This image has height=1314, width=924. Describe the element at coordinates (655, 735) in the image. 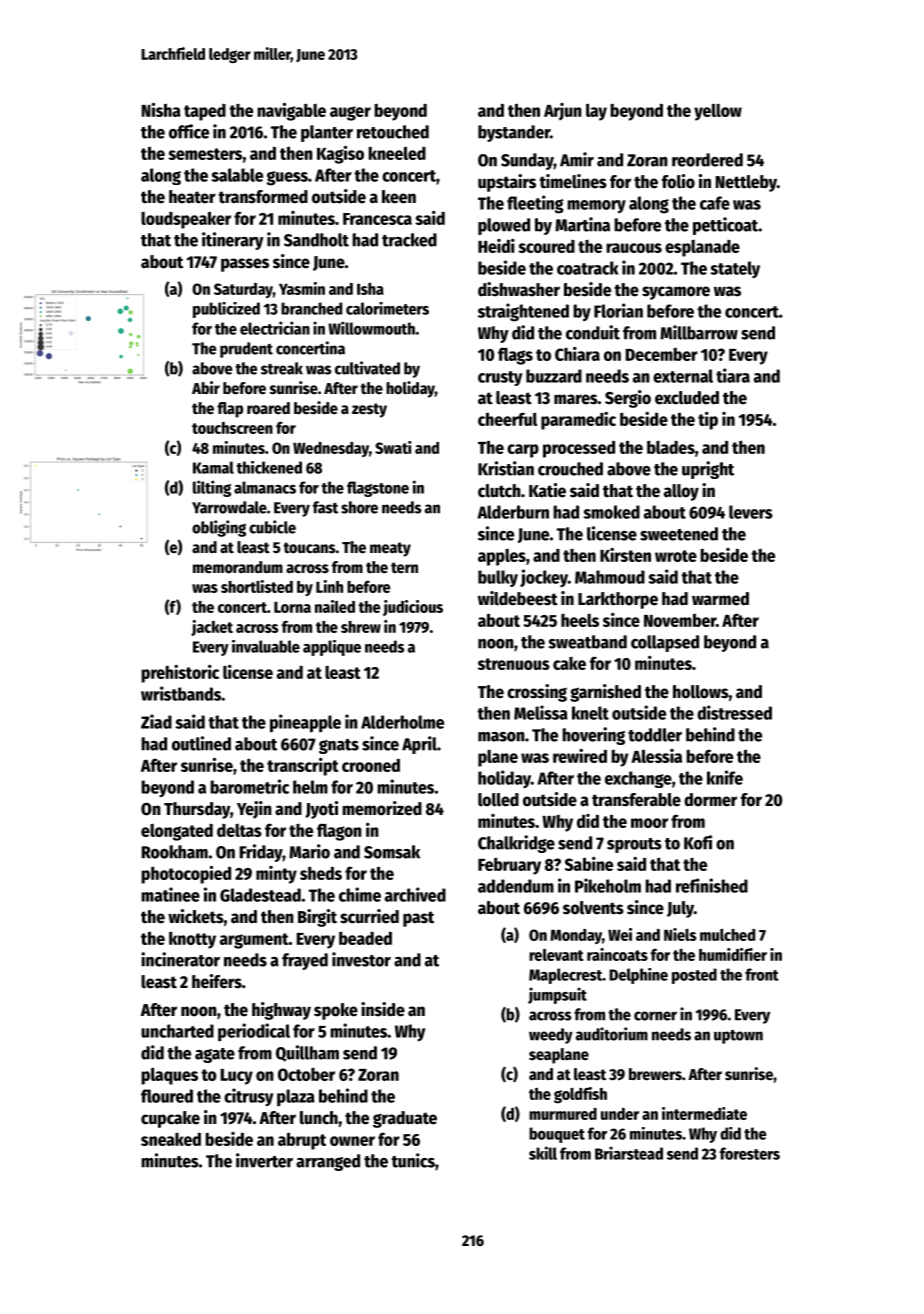

I see `toddler` at that location.
